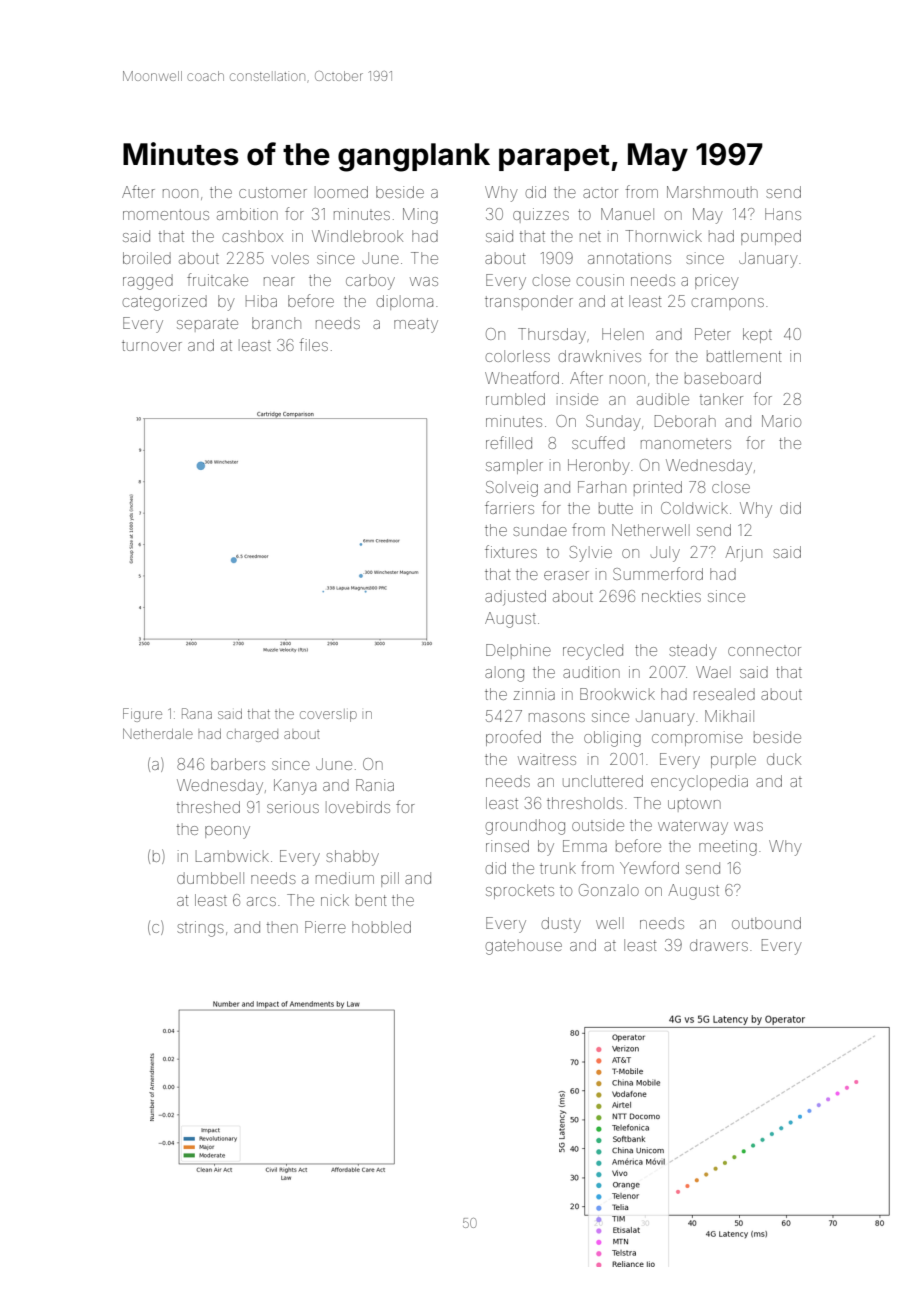 The height and width of the screenshot is (1311, 924). What do you see at coordinates (713, 672) in the screenshot?
I see `Wael` at bounding box center [713, 672].
